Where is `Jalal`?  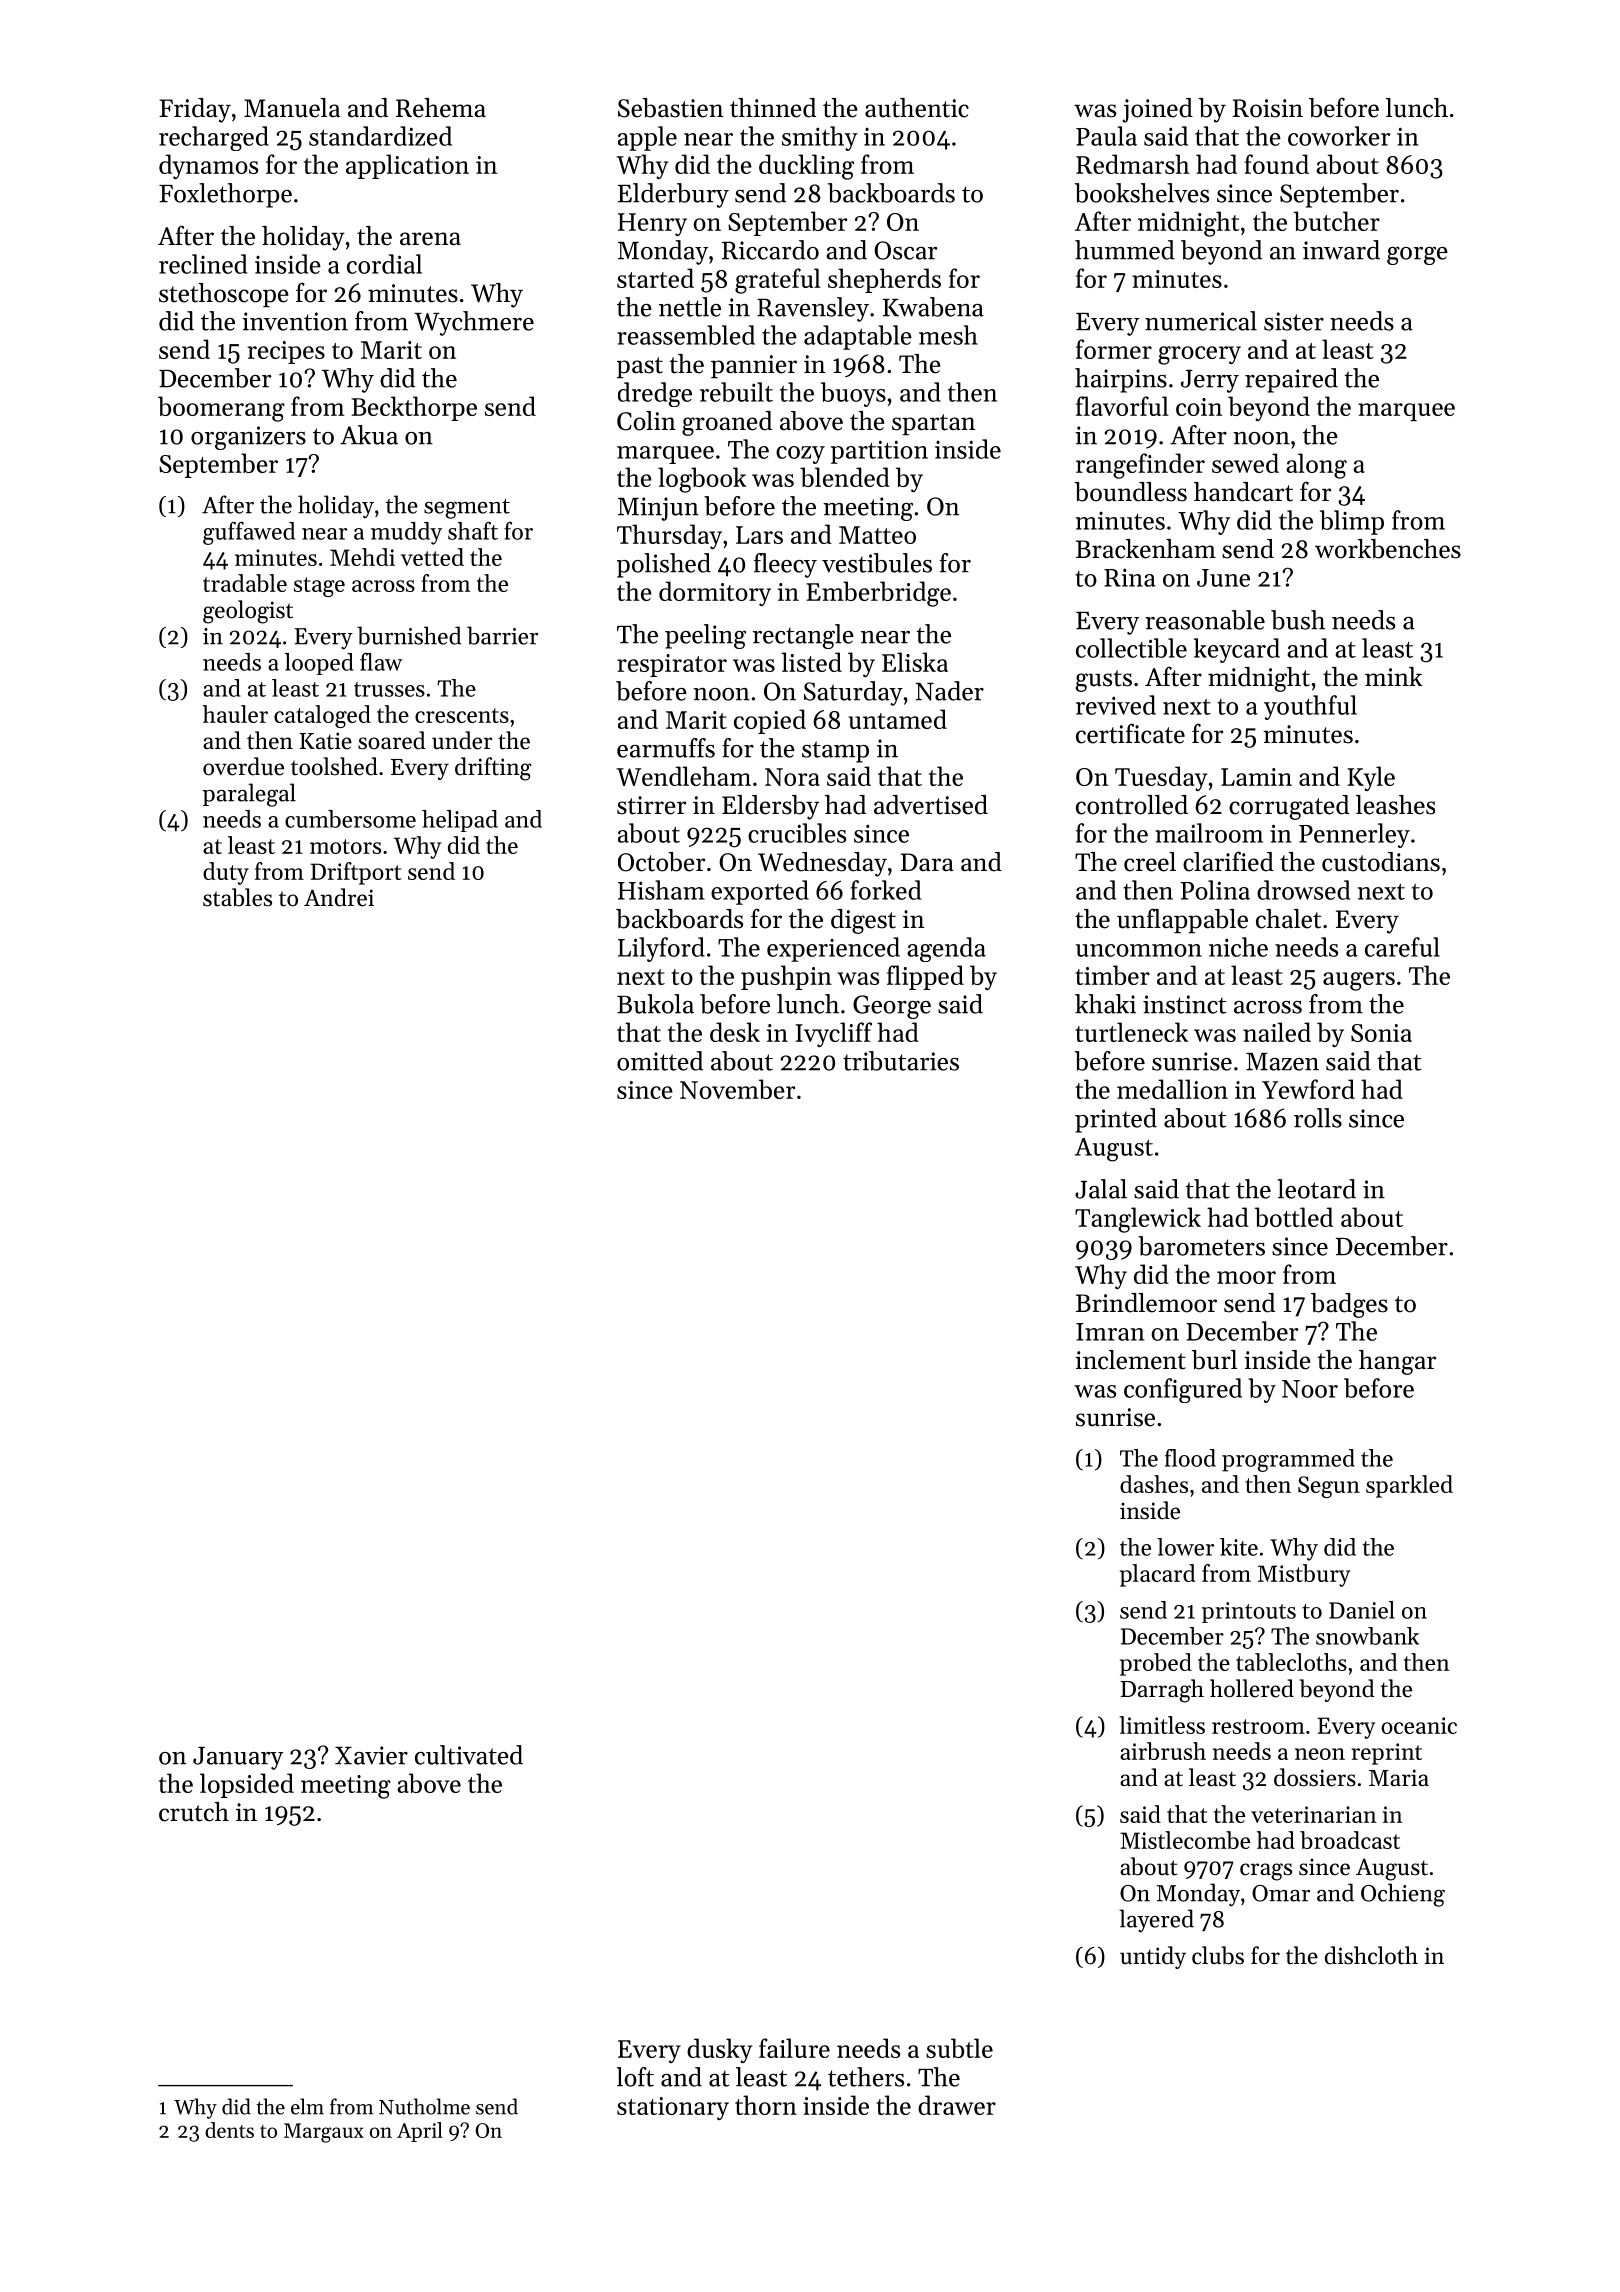 Jalal is located at coordinates (1101, 1189).
